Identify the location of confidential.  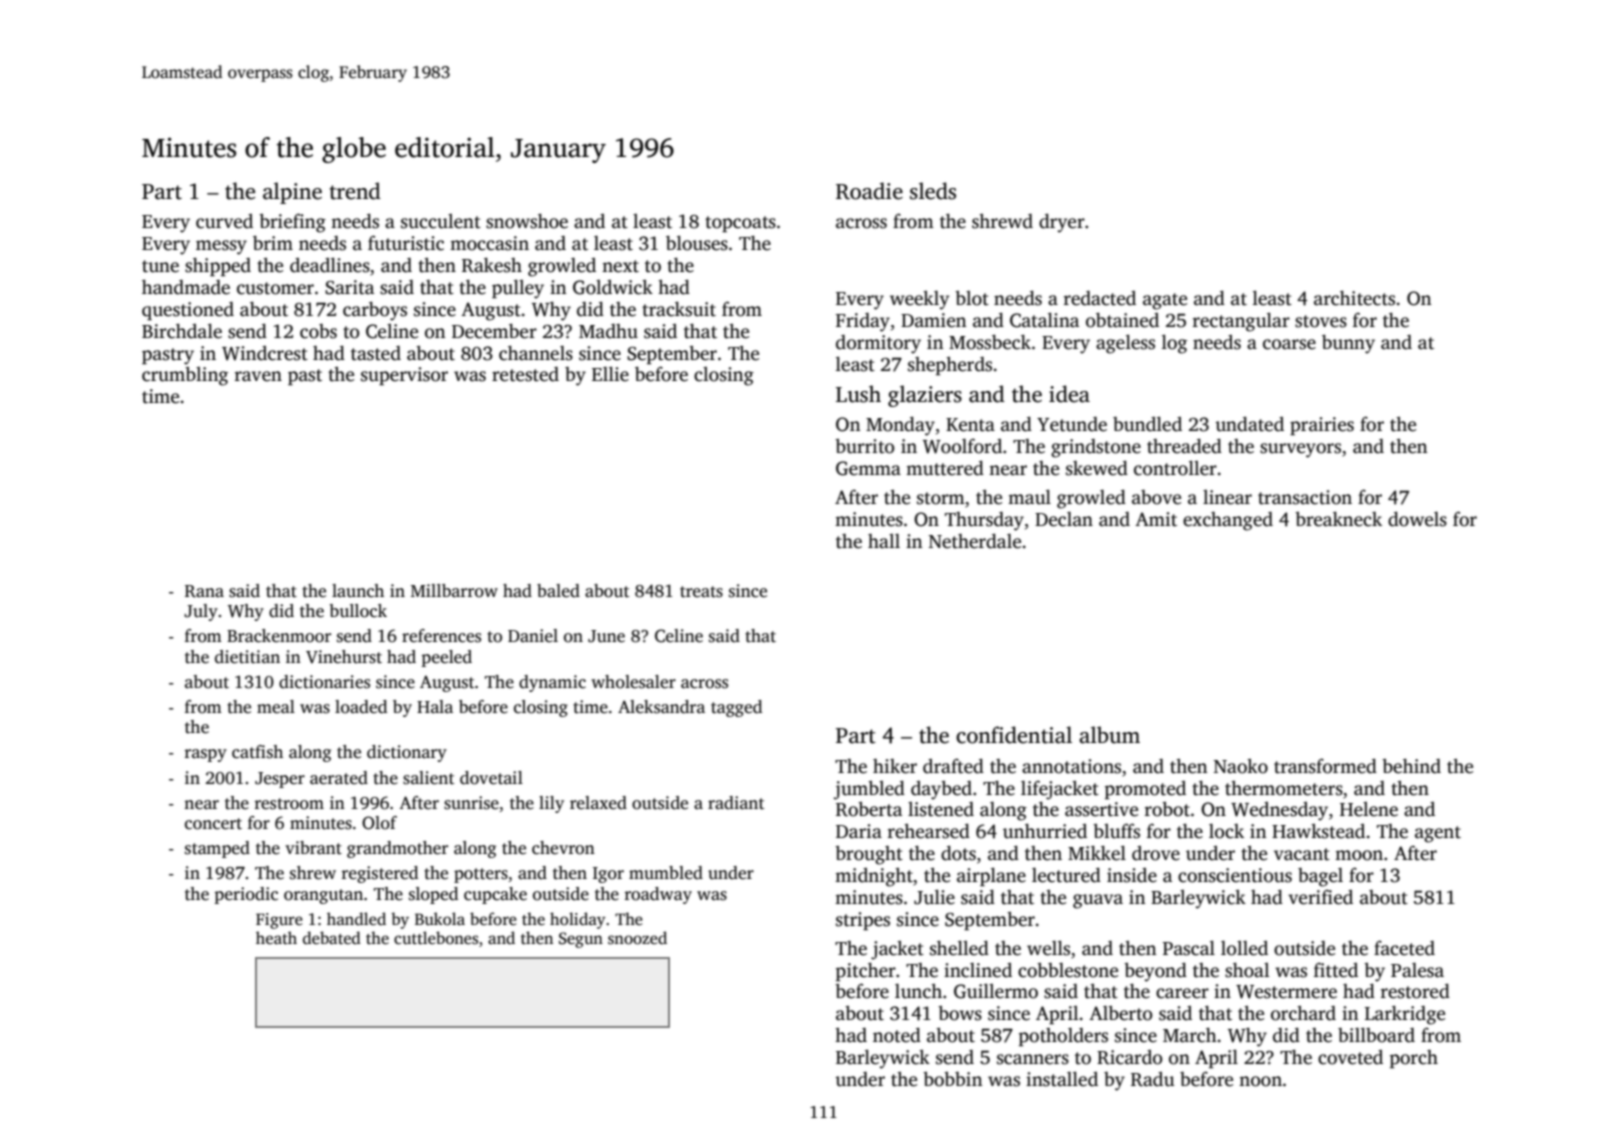
(1014, 735).
